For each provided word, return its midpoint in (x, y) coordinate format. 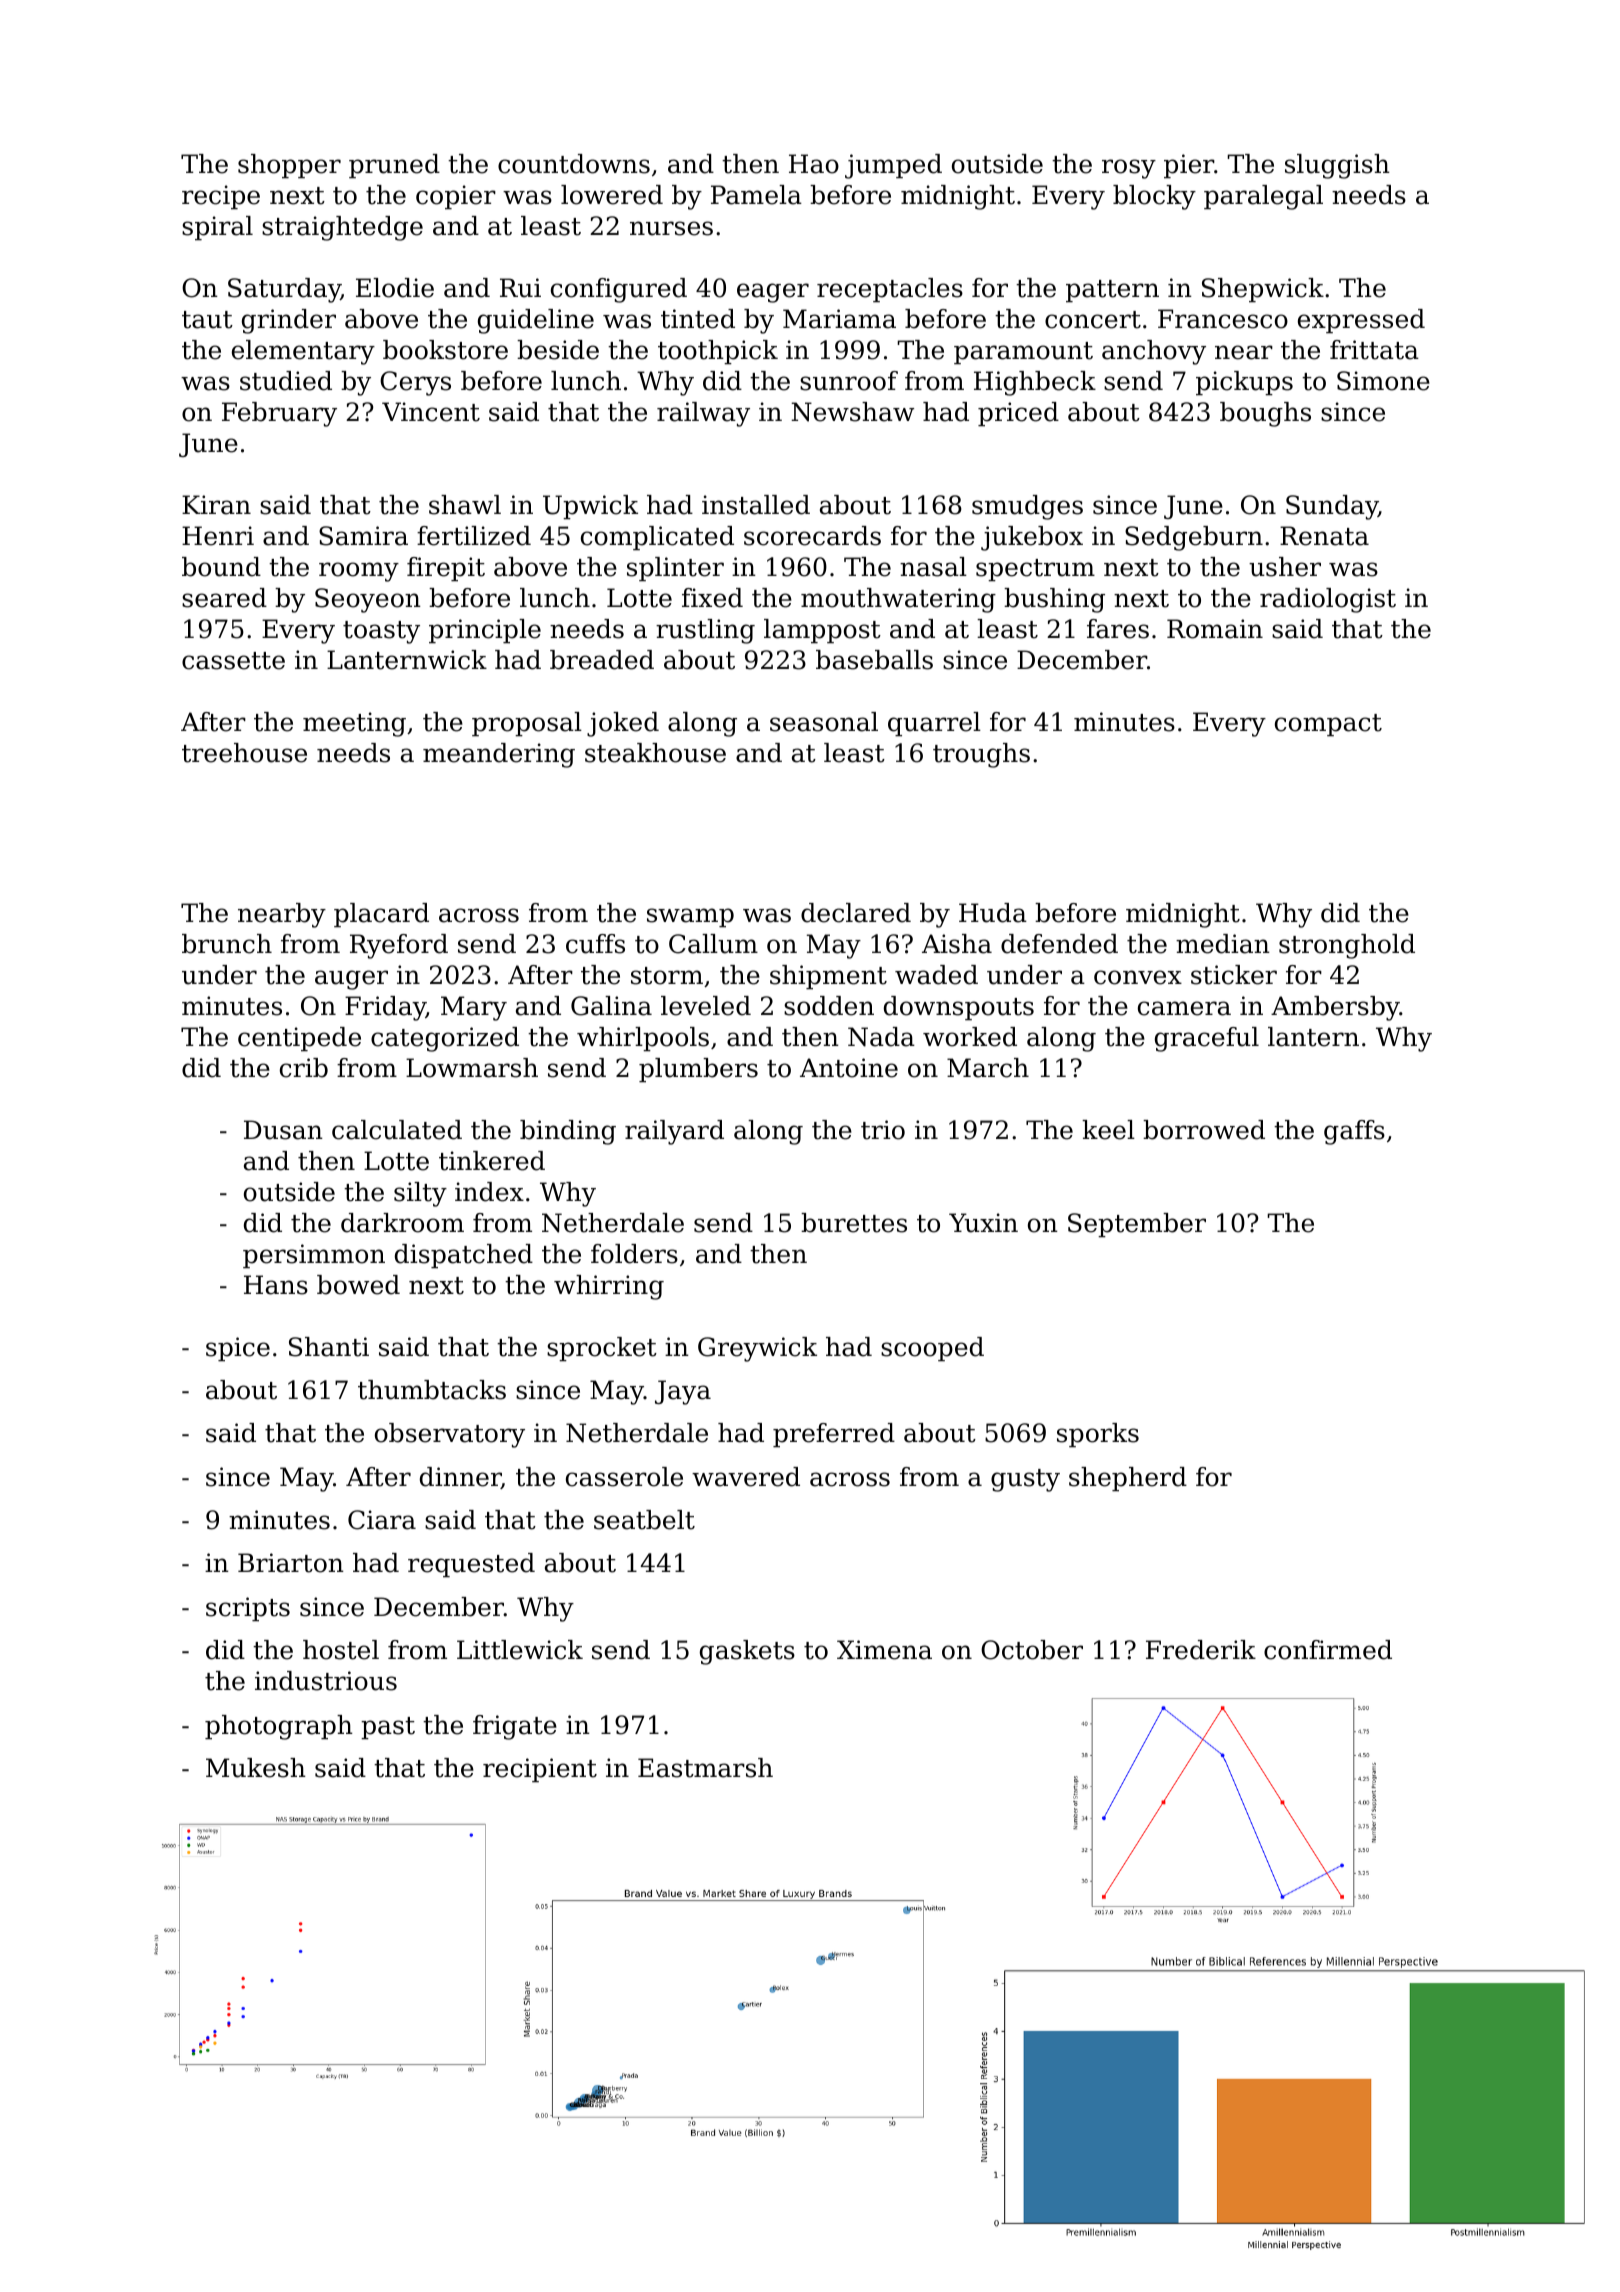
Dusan (283, 1130)
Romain (1215, 629)
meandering (499, 755)
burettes (854, 1223)
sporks (1098, 1435)
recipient (540, 1770)
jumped (893, 166)
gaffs (1354, 1132)
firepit (446, 569)
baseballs (874, 660)
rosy (1129, 169)
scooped (932, 1349)
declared (856, 913)
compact (1328, 725)
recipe (221, 197)
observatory (450, 1435)
